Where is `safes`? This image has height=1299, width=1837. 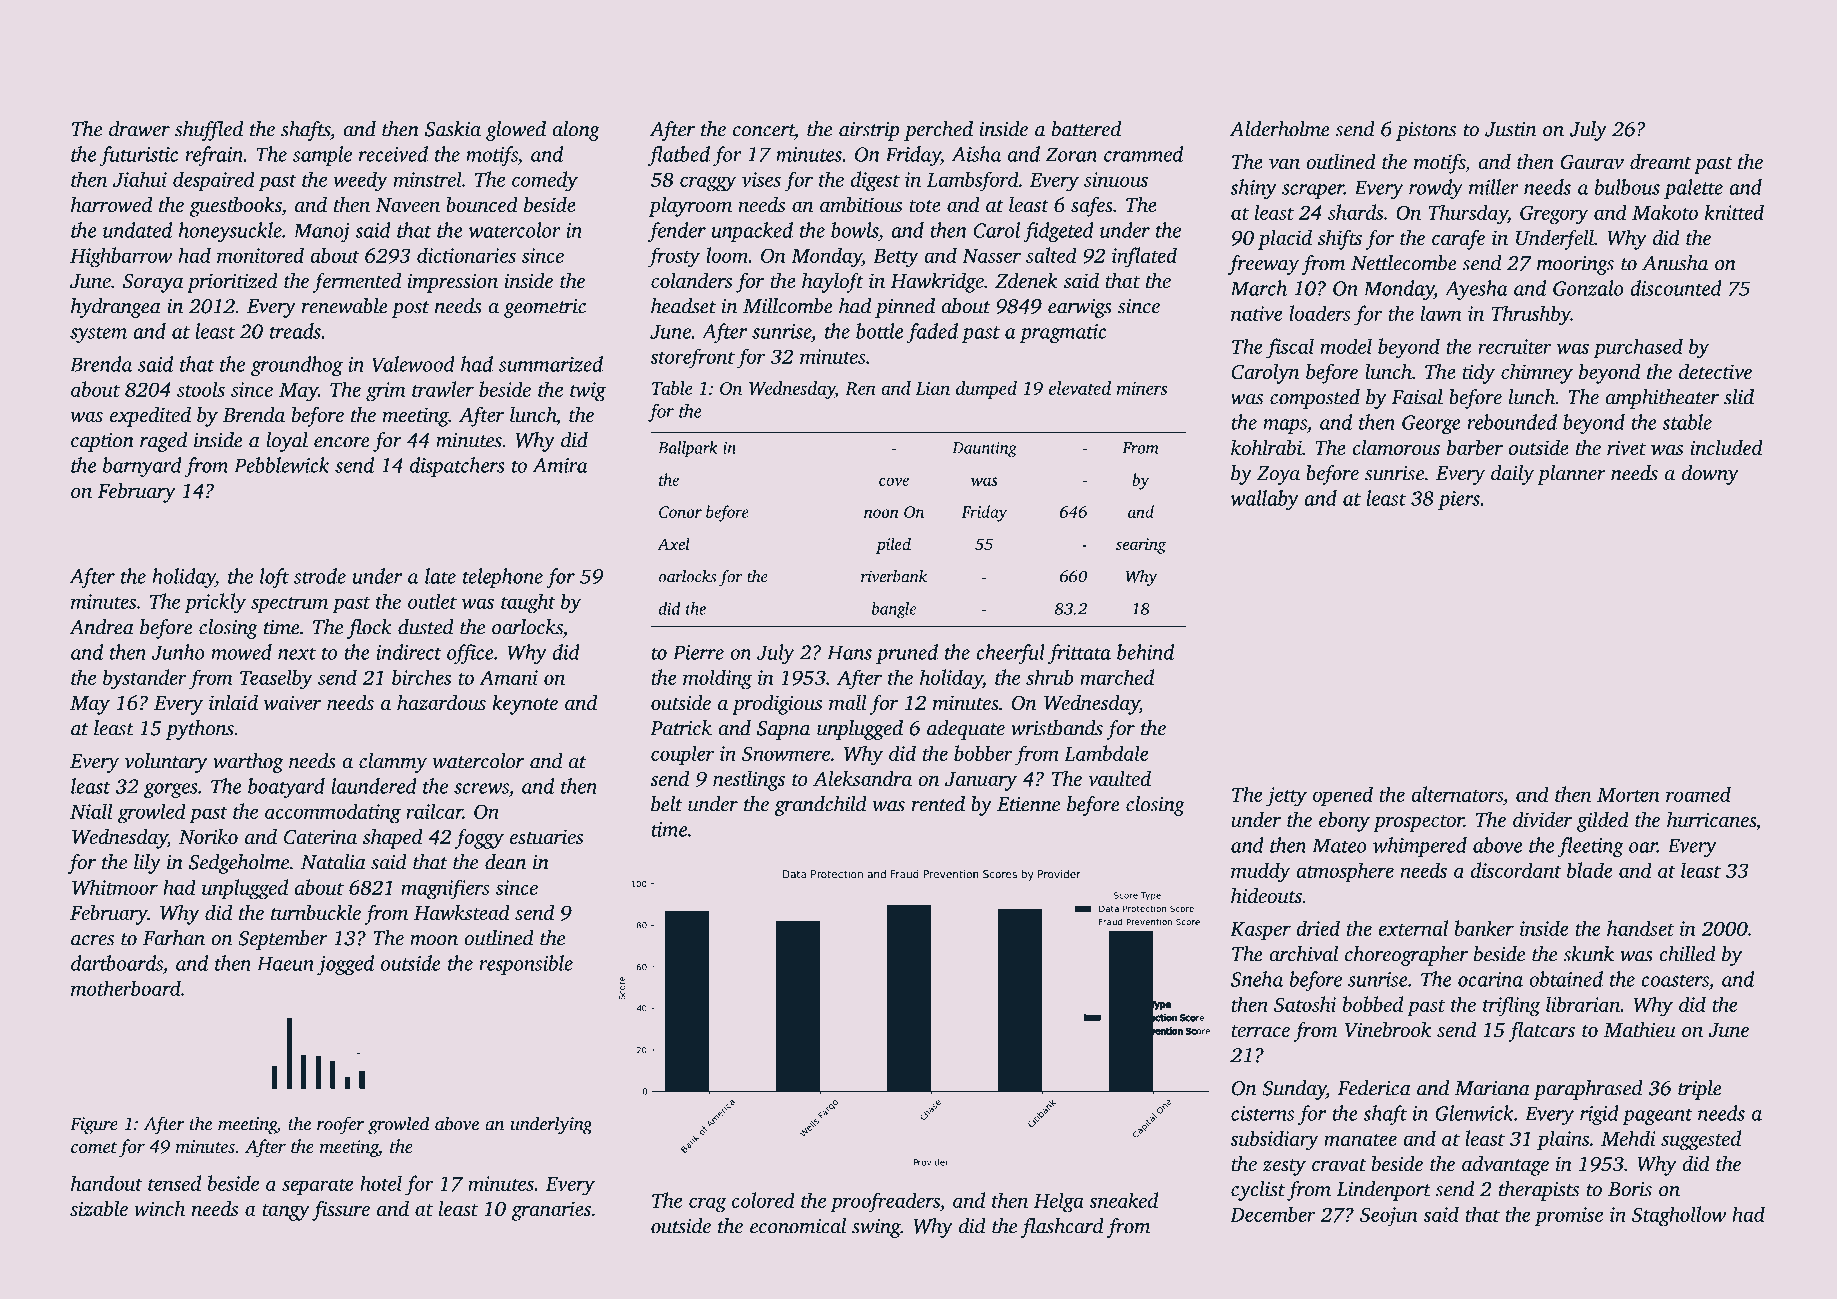
safes is located at coordinates (1092, 207).
